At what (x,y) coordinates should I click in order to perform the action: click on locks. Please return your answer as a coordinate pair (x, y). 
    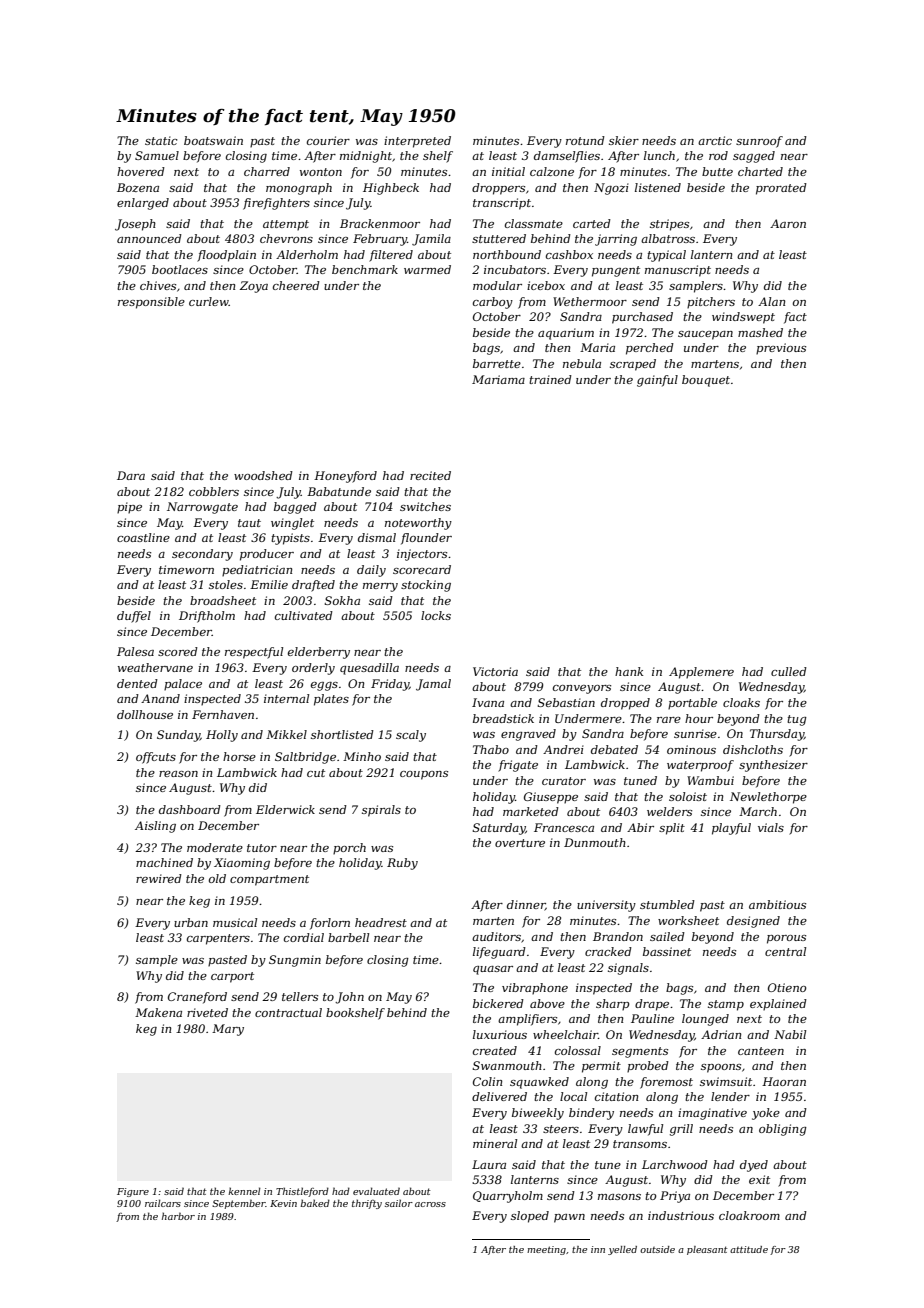
    Looking at the image, I should click on (436, 615).
